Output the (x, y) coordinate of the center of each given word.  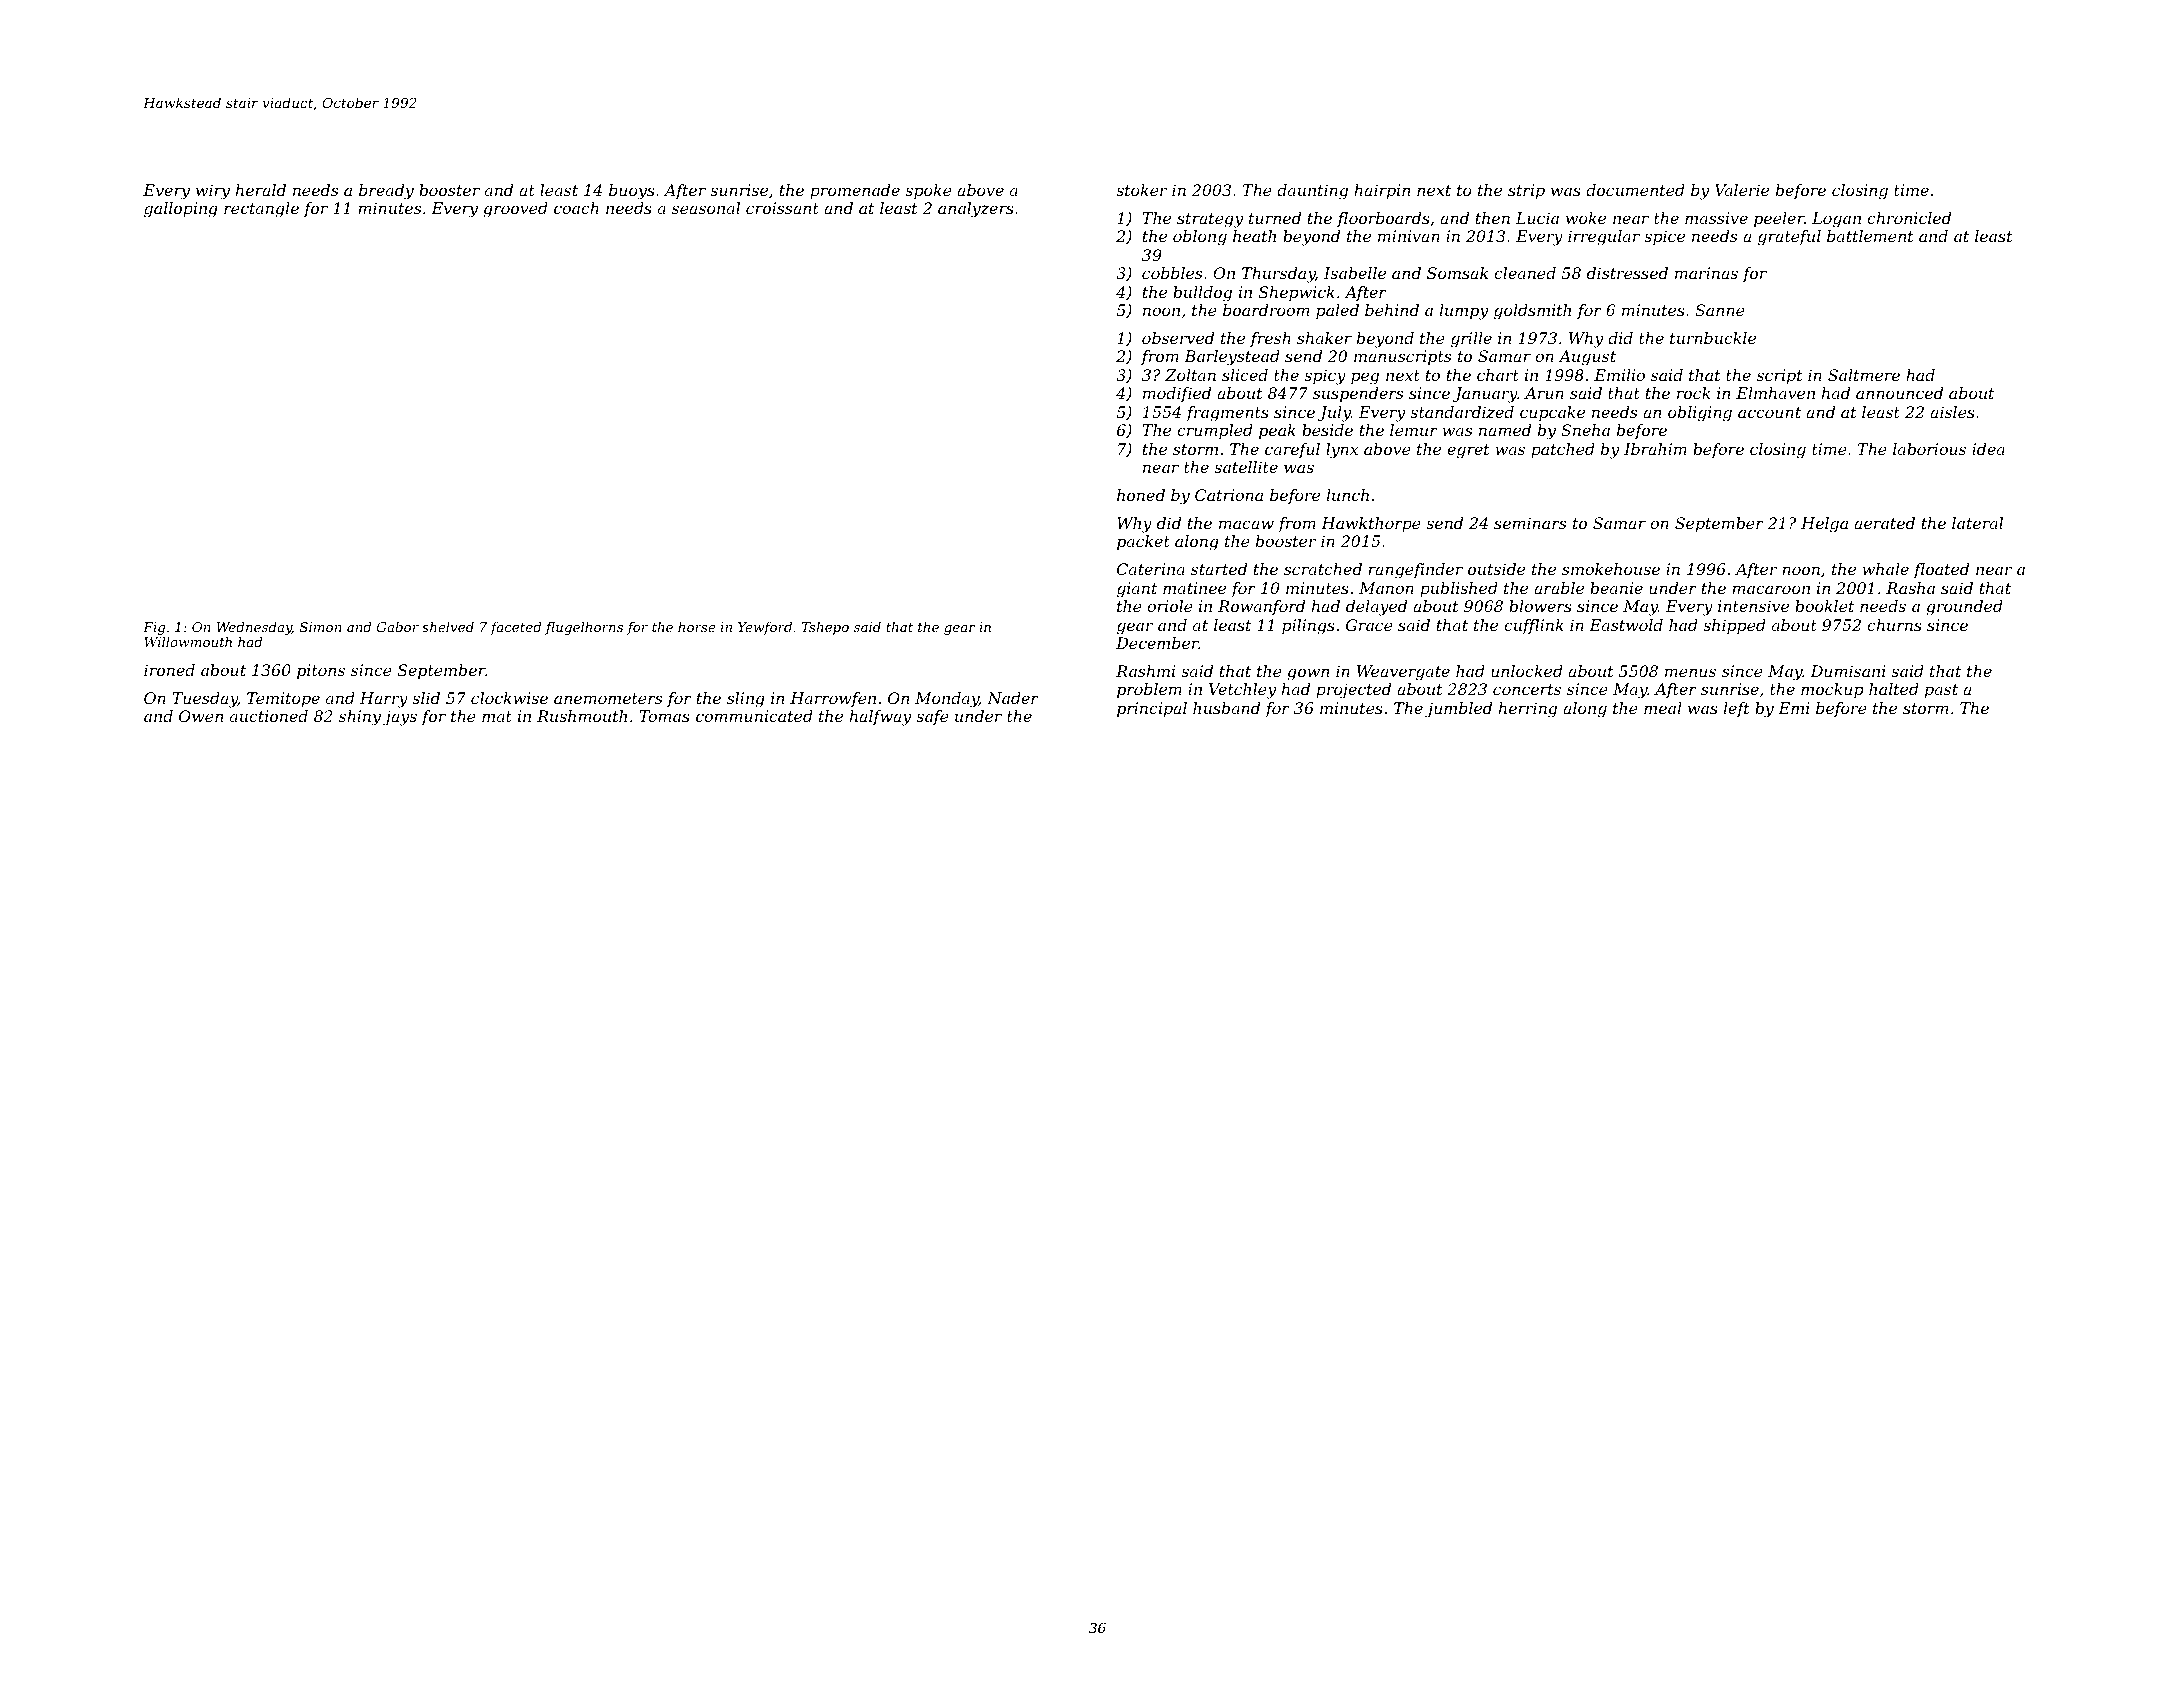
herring (1528, 710)
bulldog (1202, 294)
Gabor (398, 627)
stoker (1141, 190)
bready (386, 192)
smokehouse (1611, 569)
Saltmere (1864, 375)
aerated (1884, 523)
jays (400, 718)
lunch (1348, 495)
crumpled (1215, 431)
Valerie (1742, 190)
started (1219, 569)
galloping (181, 210)
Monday (947, 700)
